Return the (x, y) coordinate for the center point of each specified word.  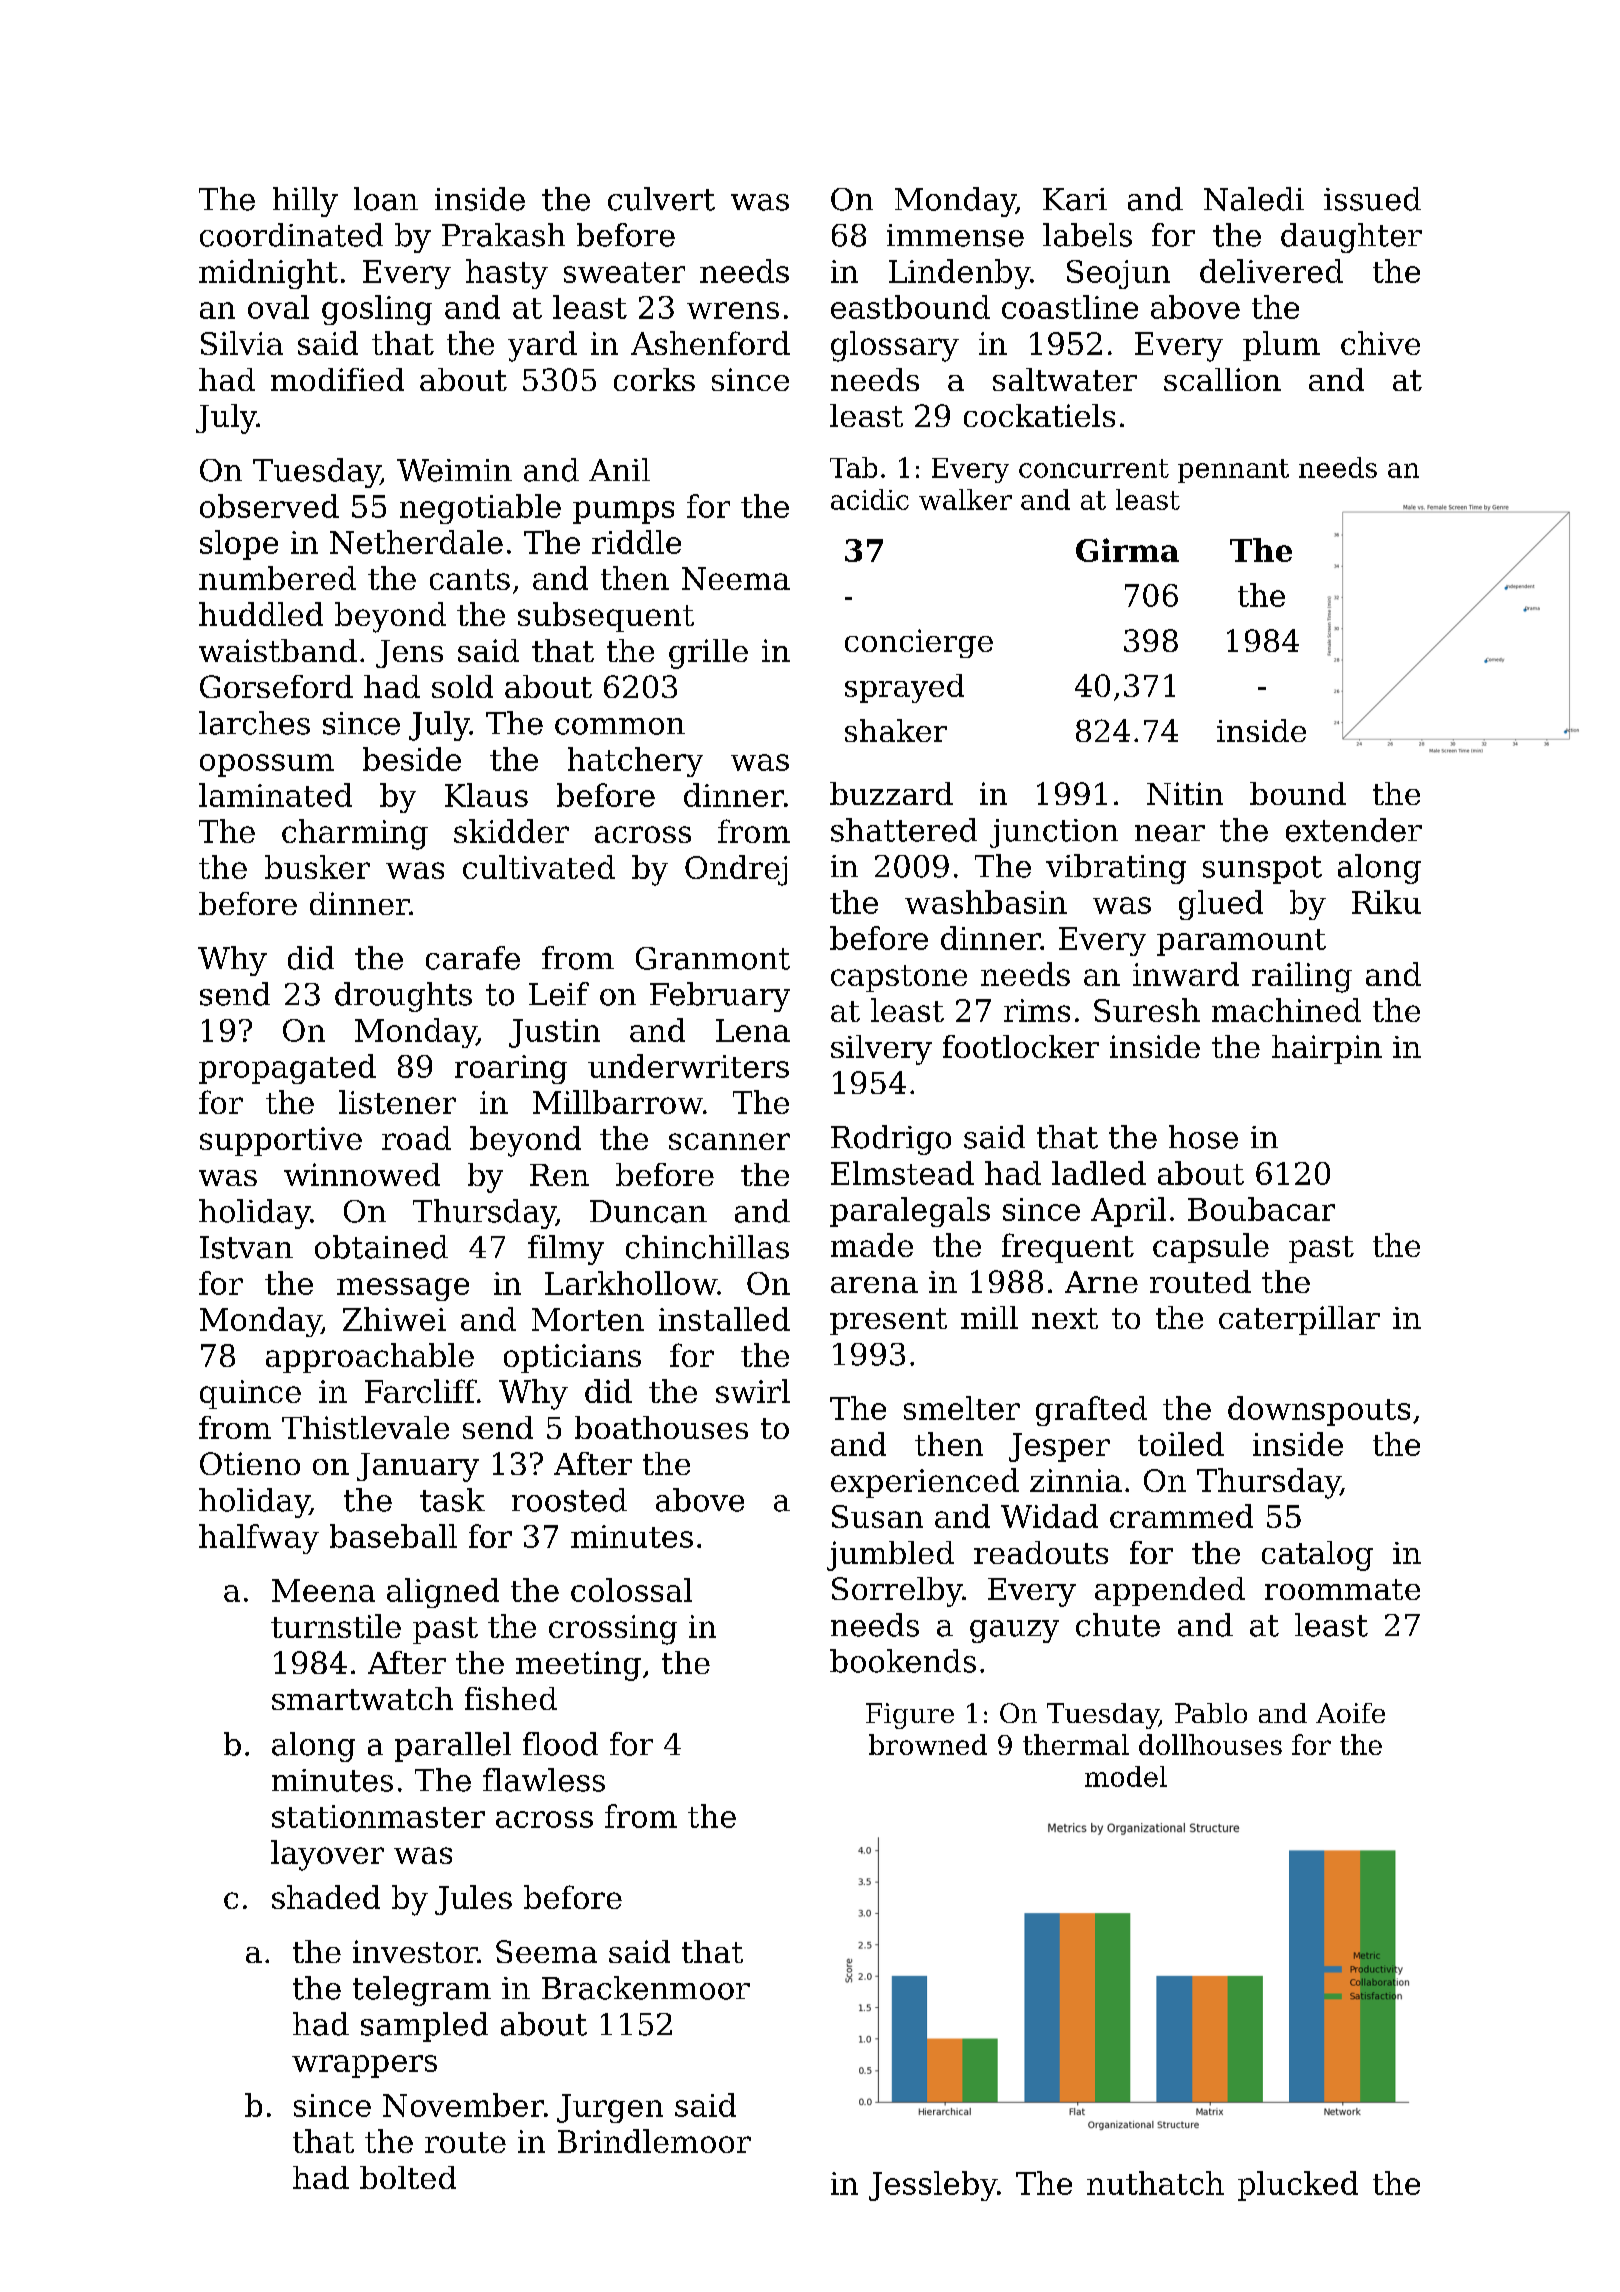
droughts (403, 997)
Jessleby (933, 2186)
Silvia (242, 343)
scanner (729, 1141)
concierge (919, 643)
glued (1221, 905)
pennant (1233, 471)
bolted (408, 2177)
